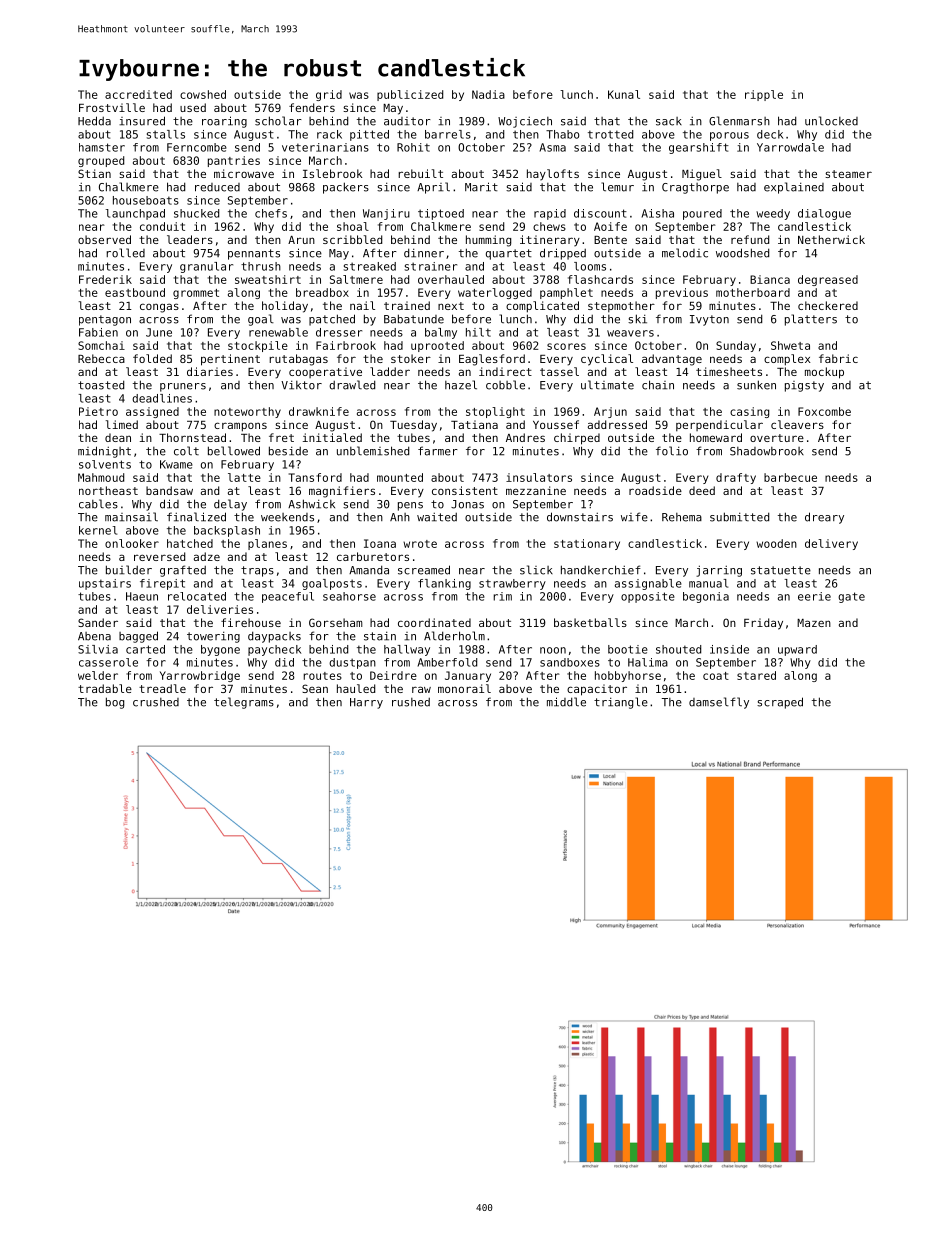 This image has height=1233, width=952. What do you see at coordinates (739, 517) in the image?
I see `submitted` at bounding box center [739, 517].
